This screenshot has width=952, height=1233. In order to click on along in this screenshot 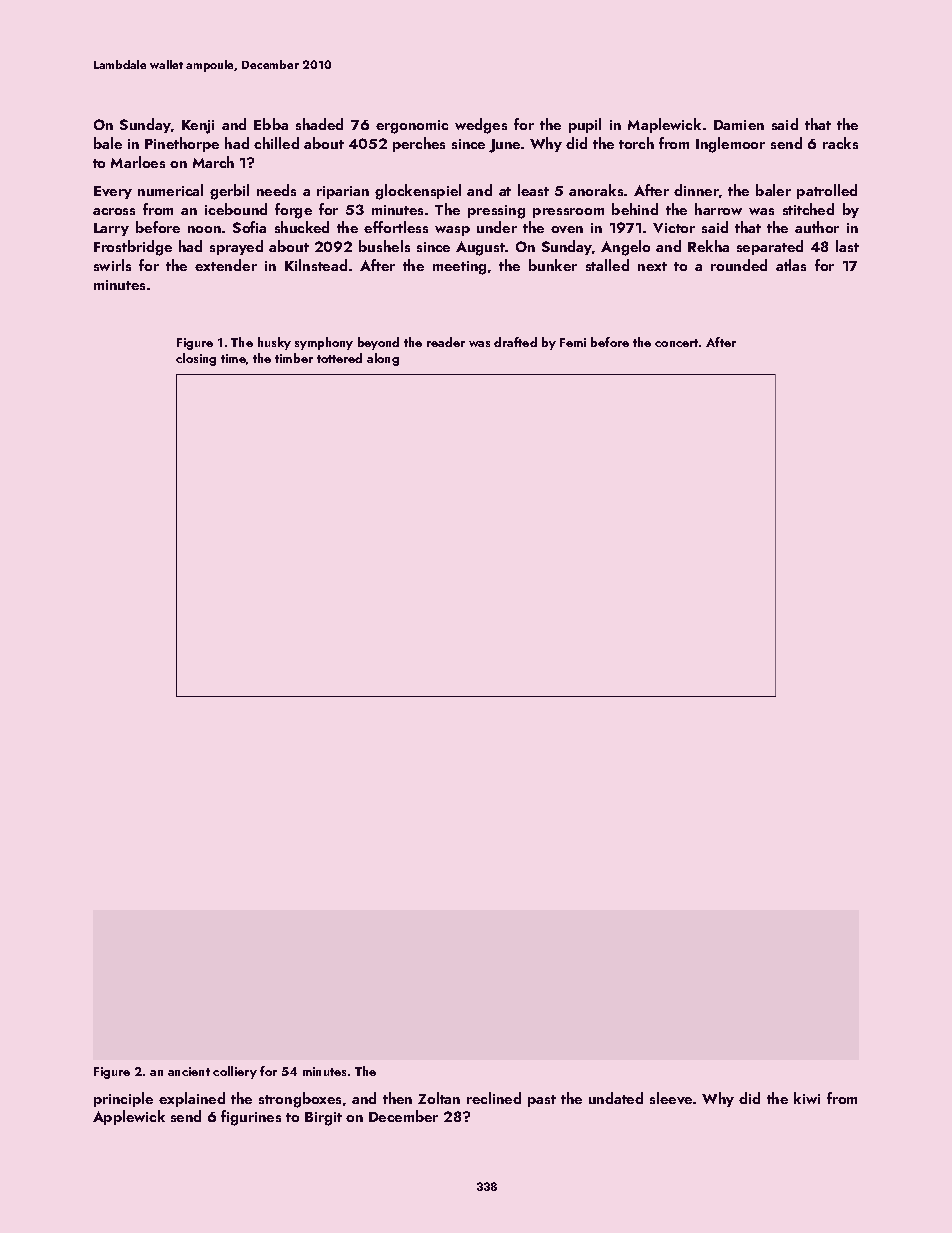, I will do `click(383, 359)`.
